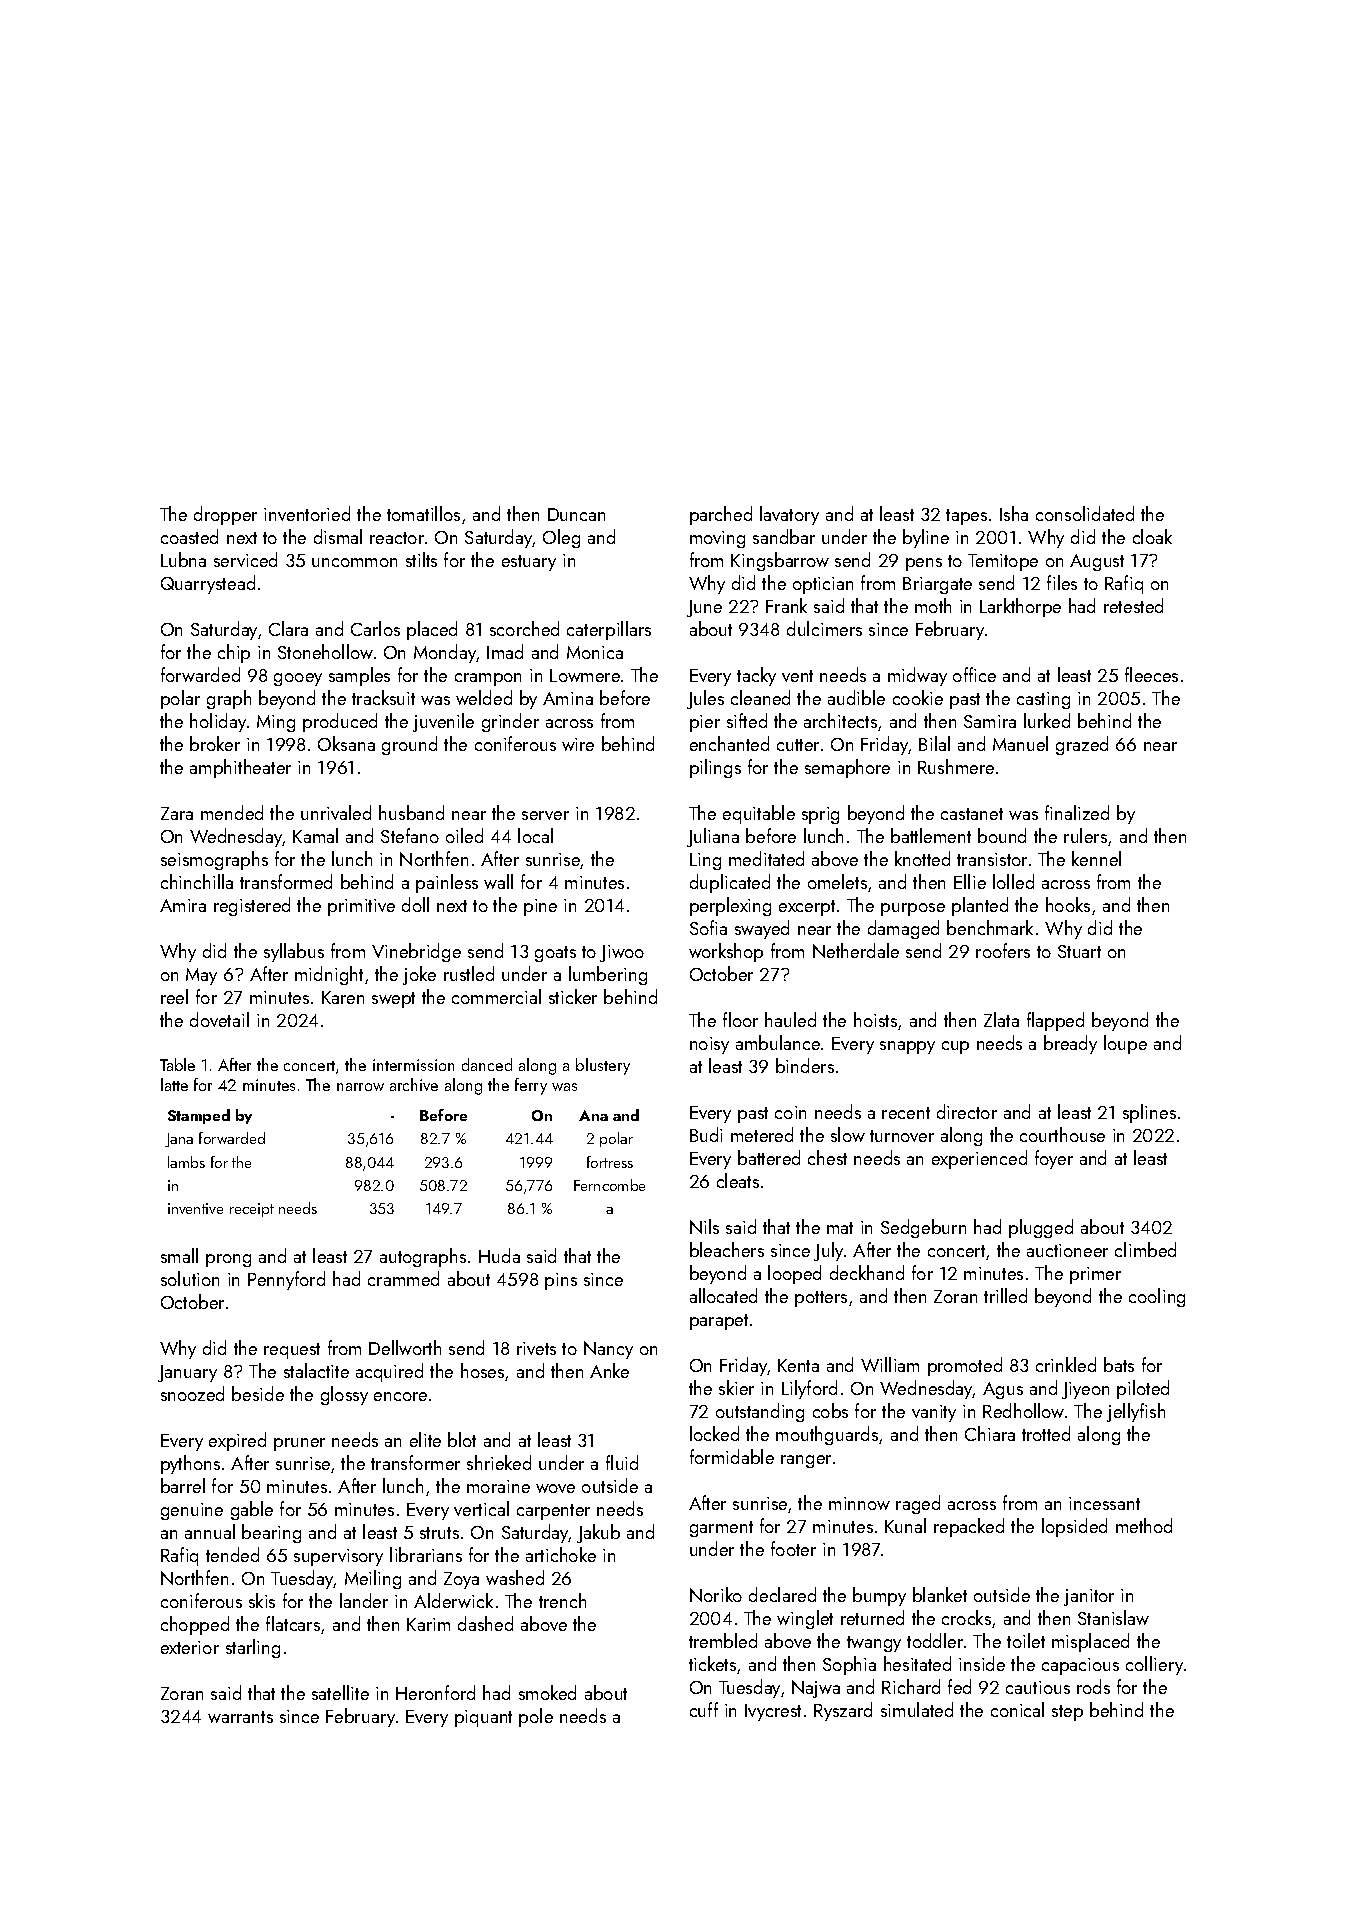 The image size is (1349, 1908). What do you see at coordinates (510, 722) in the screenshot?
I see `grinder` at bounding box center [510, 722].
